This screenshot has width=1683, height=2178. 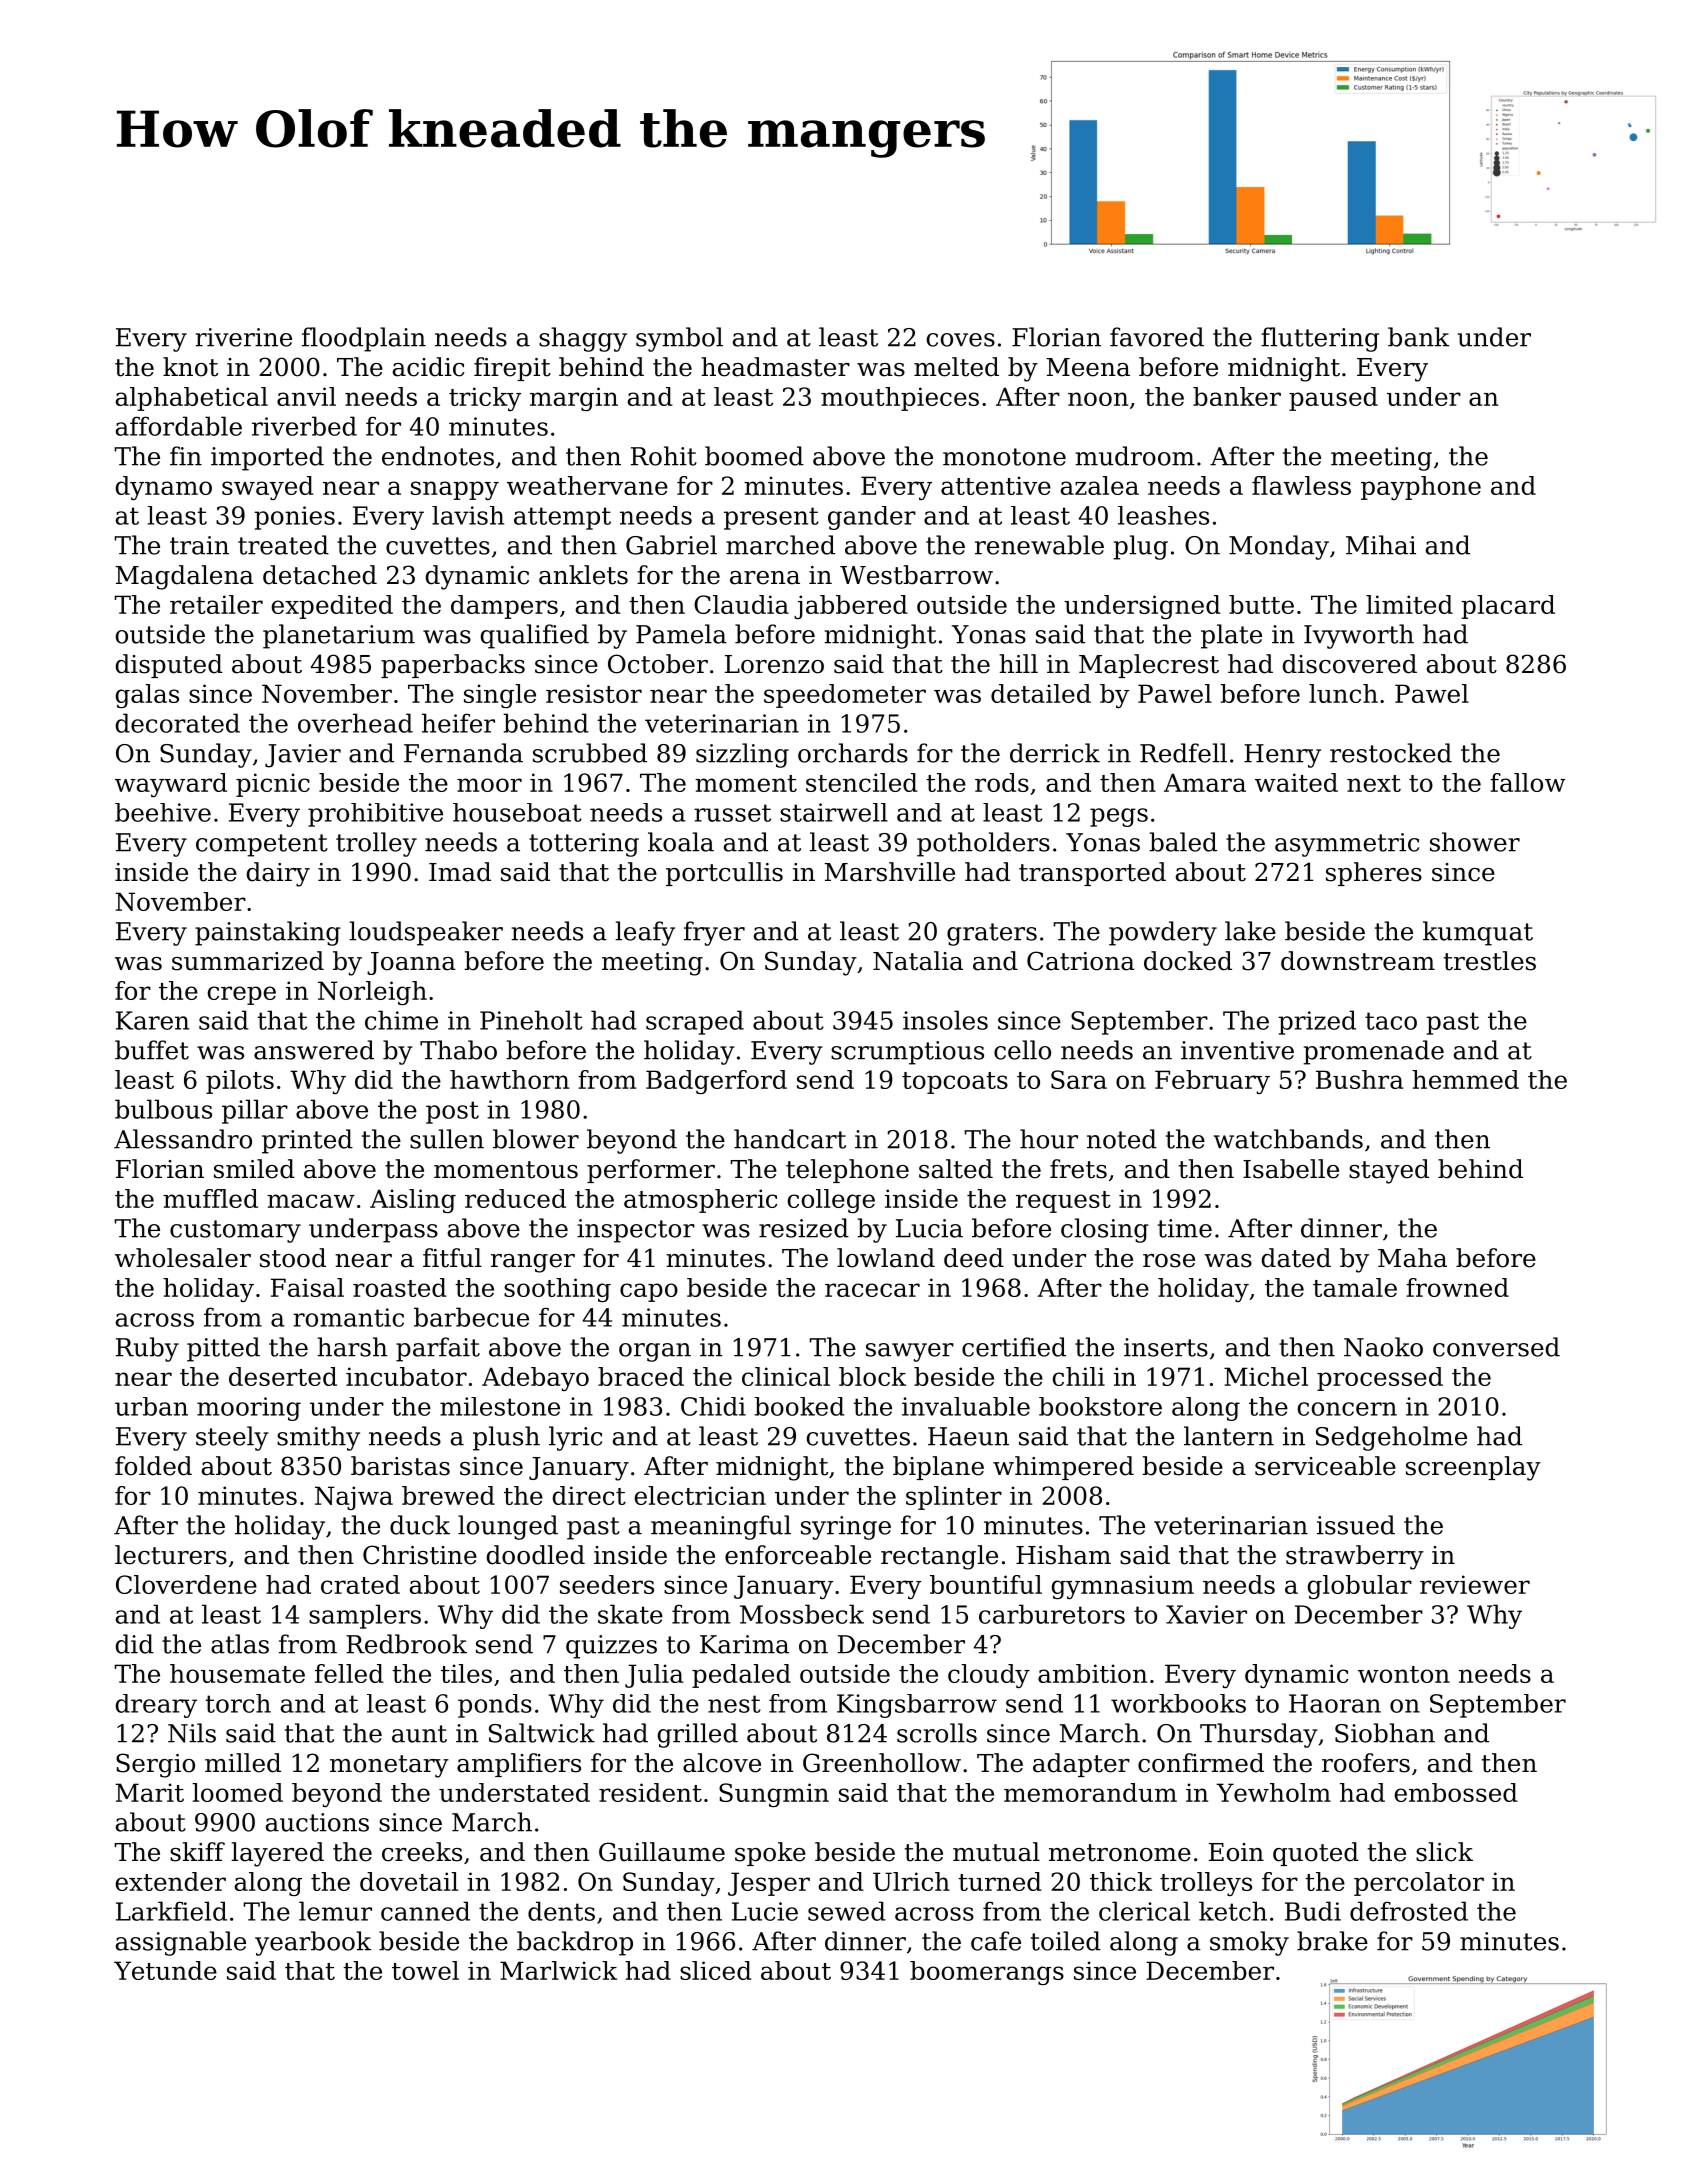 I want to click on Haoran, so click(x=1335, y=1703).
